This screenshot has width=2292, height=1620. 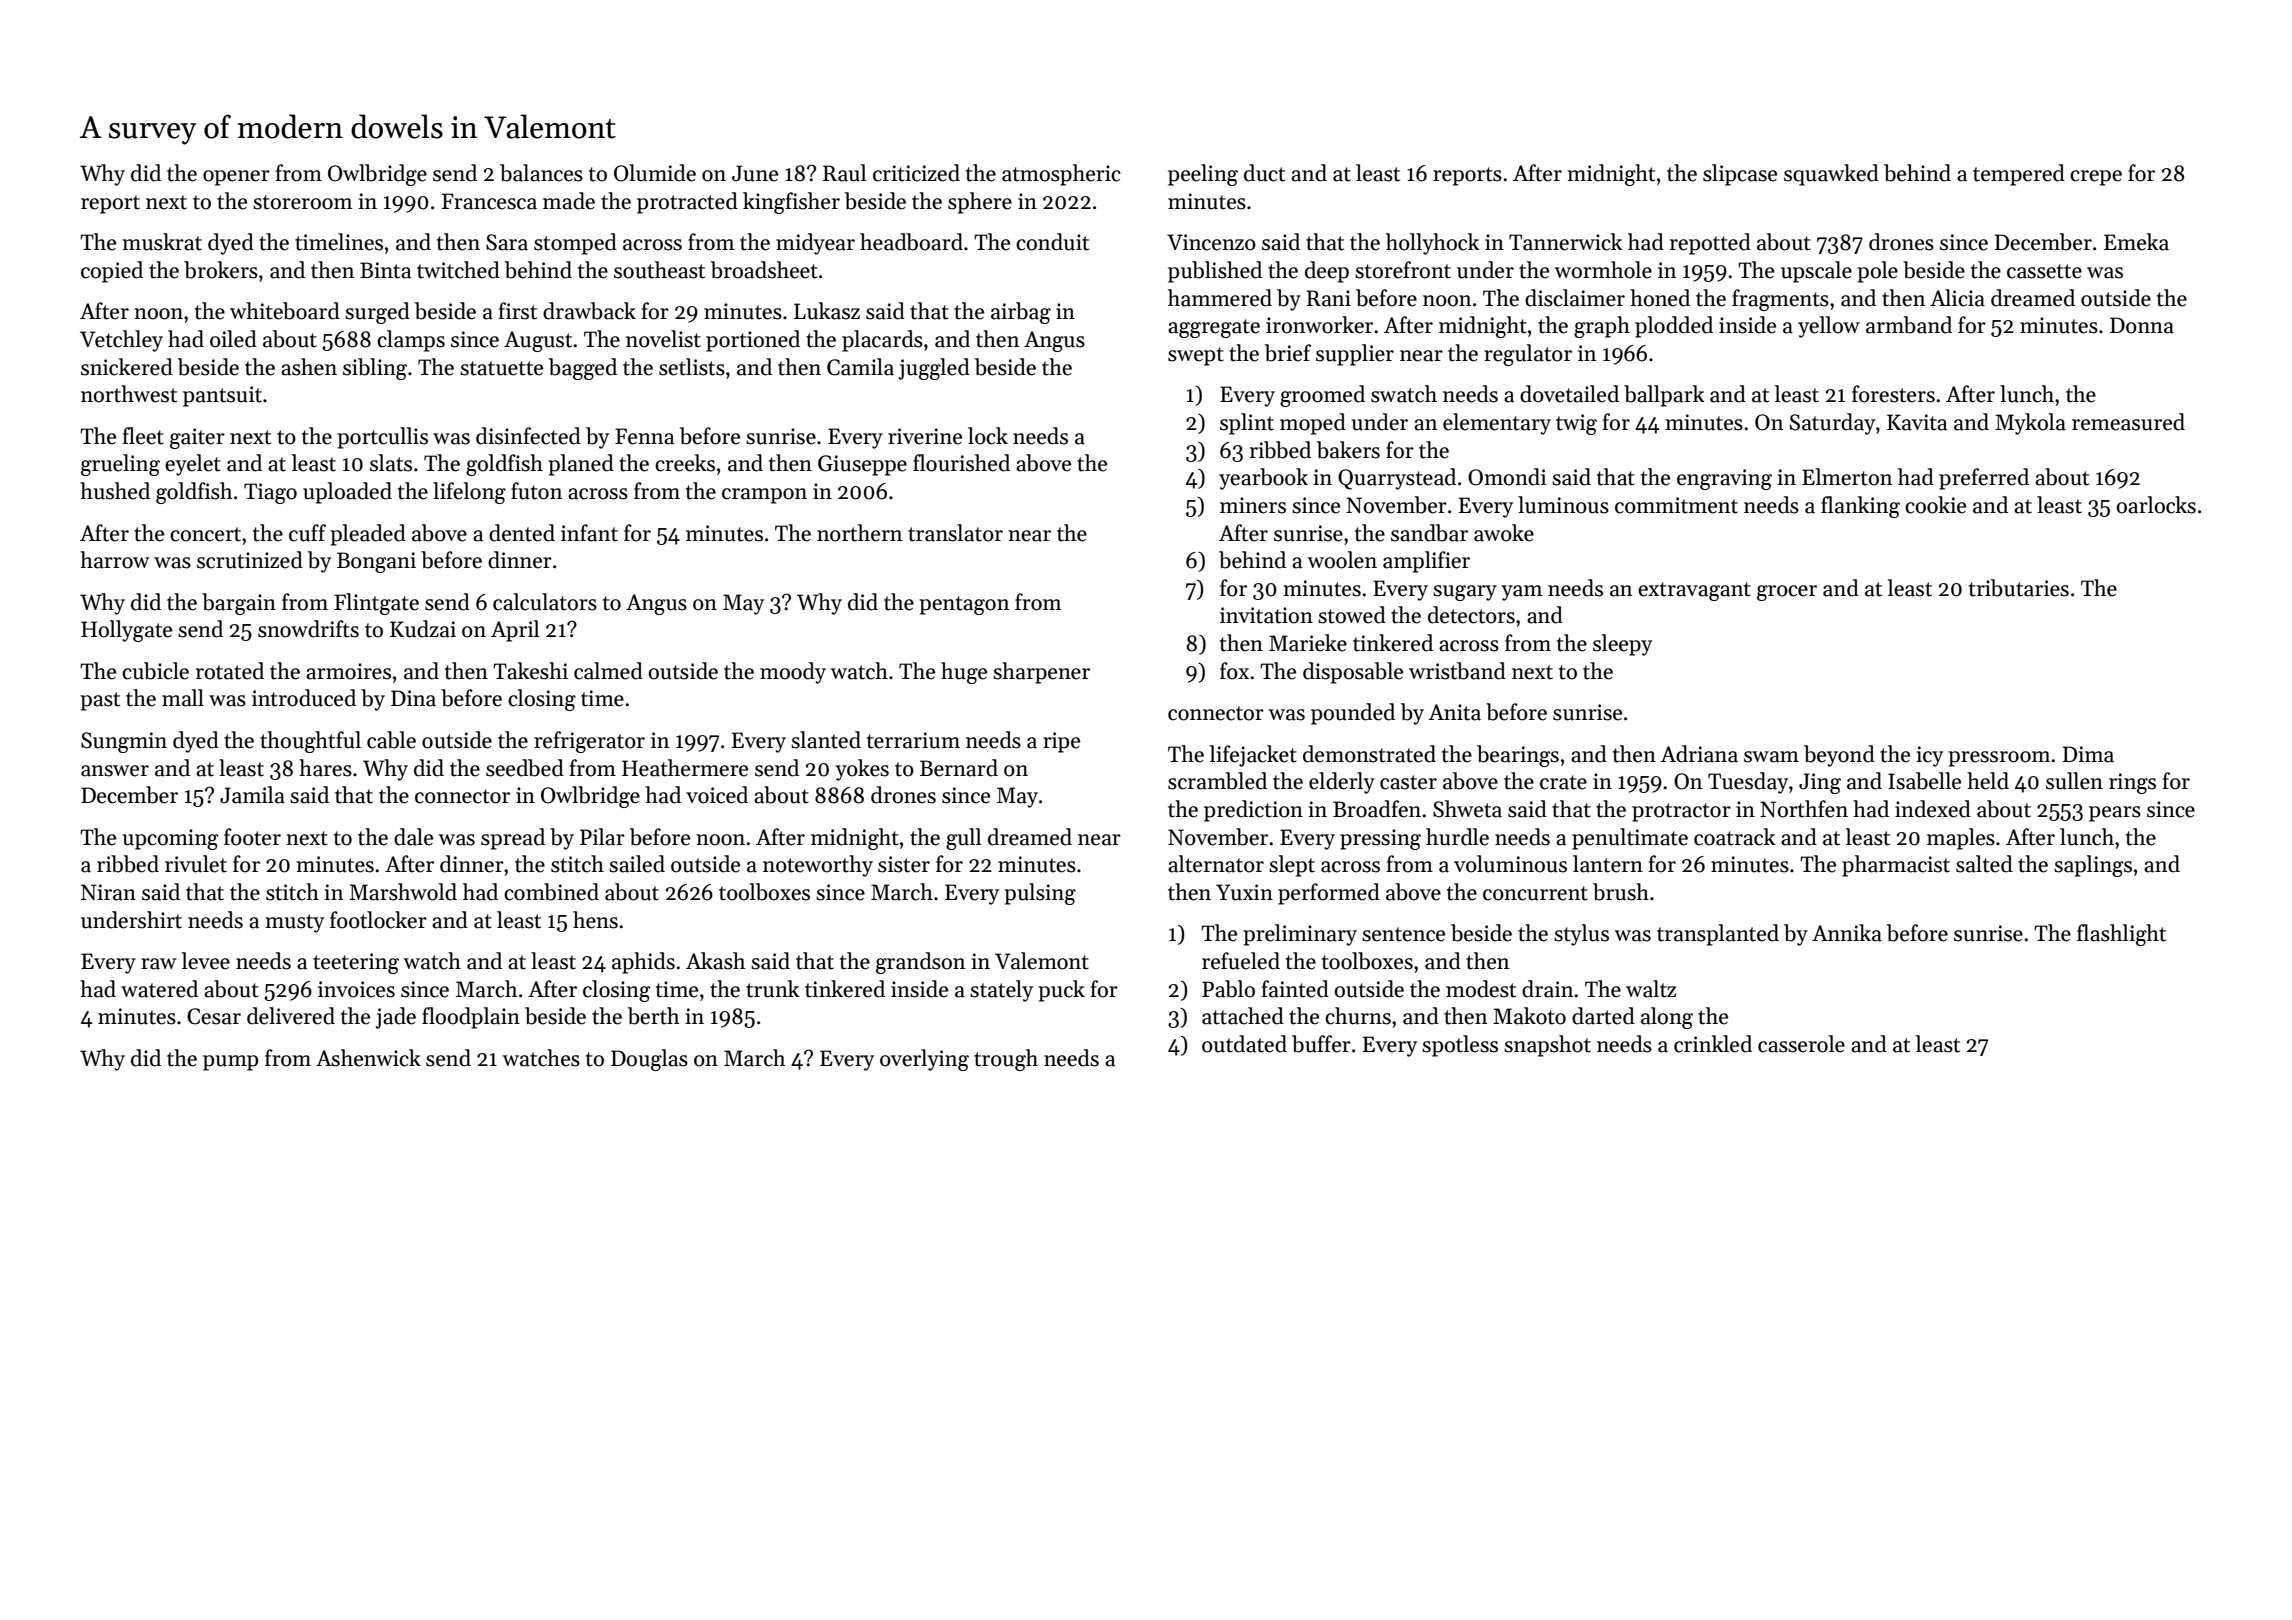 What do you see at coordinates (285, 311) in the screenshot?
I see `whiteboard` at bounding box center [285, 311].
